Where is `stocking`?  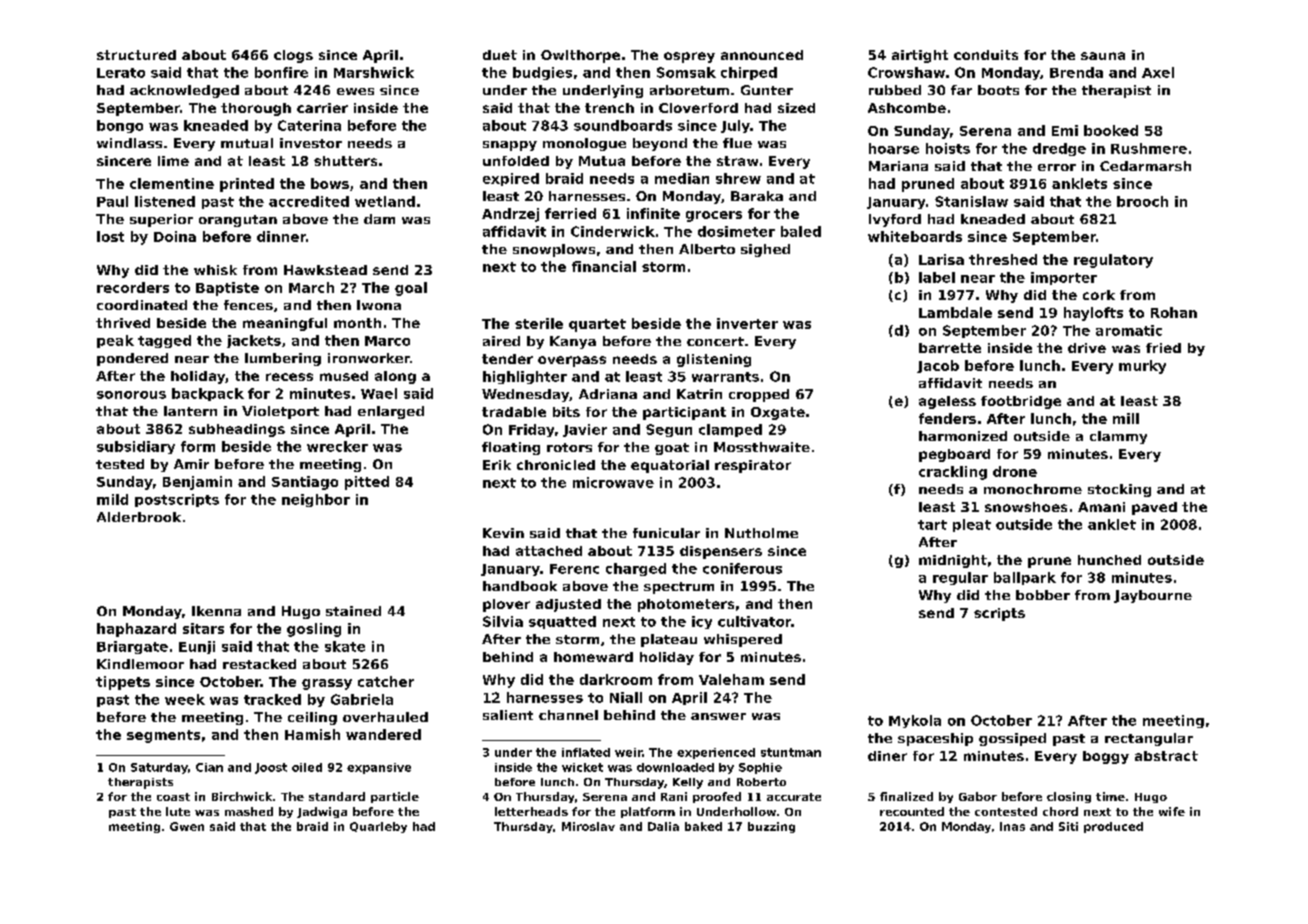 stocking is located at coordinates (1119, 490).
